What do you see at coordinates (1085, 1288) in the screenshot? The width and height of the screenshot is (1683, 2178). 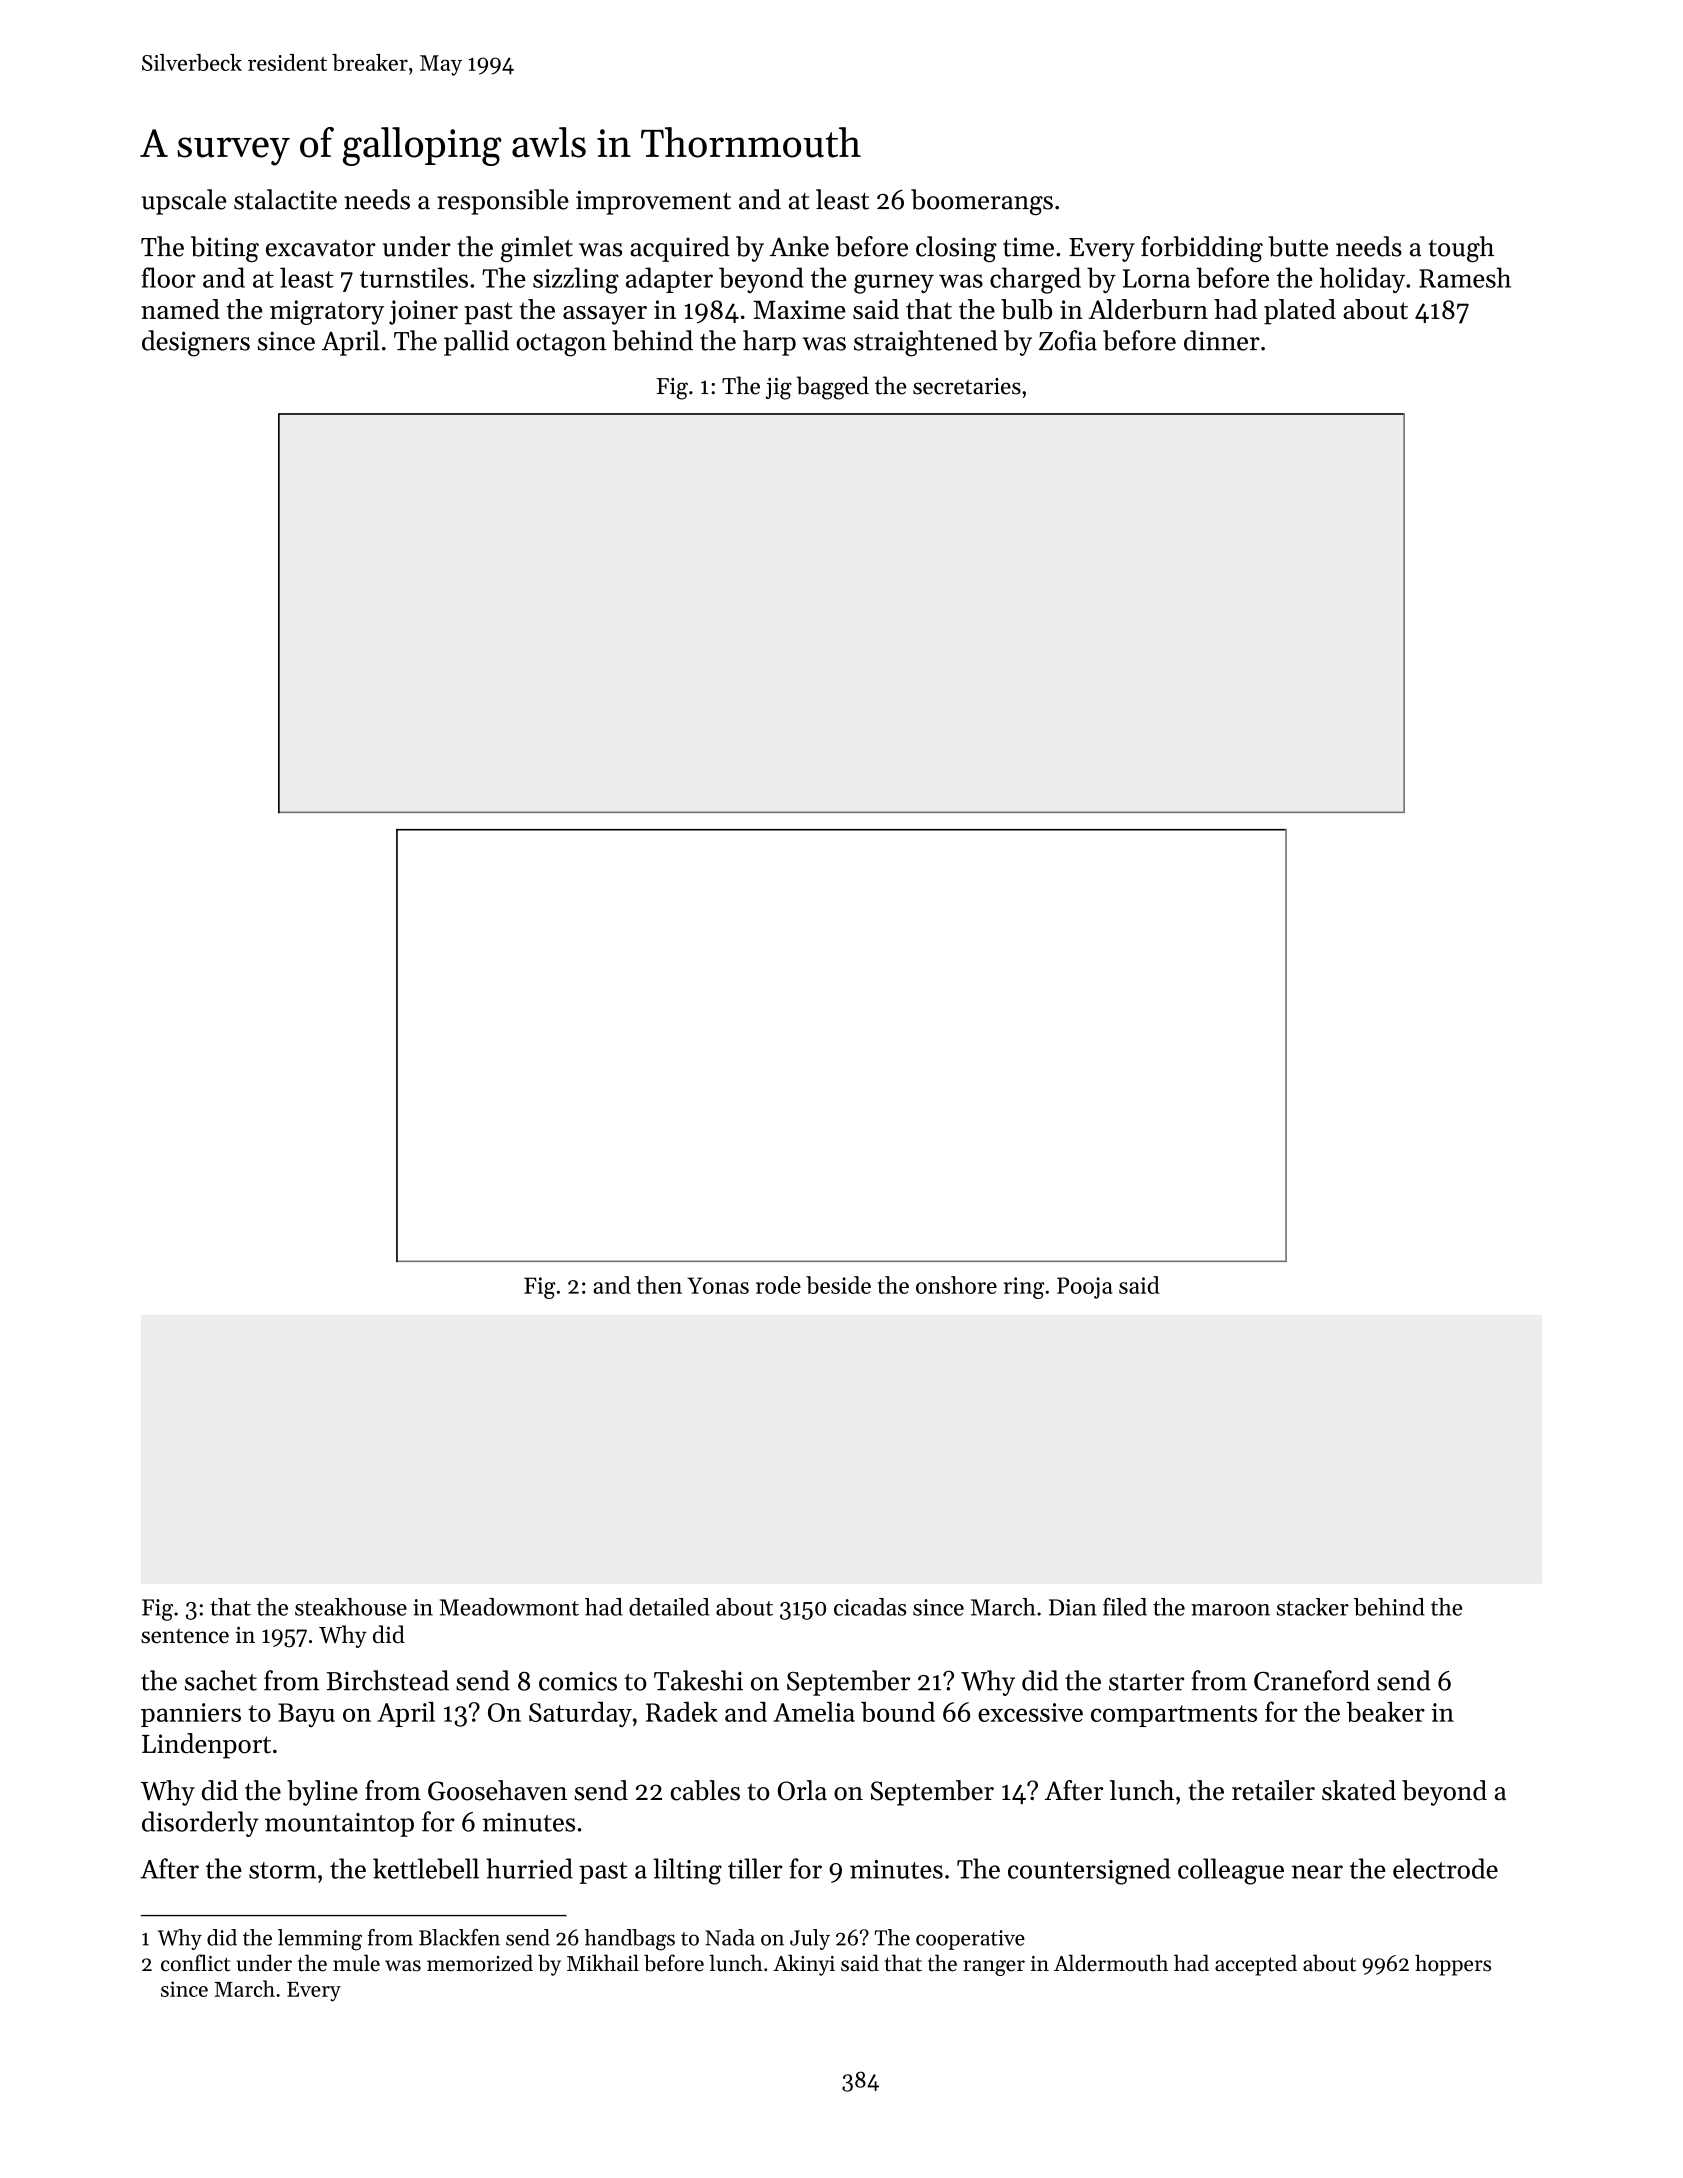 I see `Pooja` at bounding box center [1085, 1288].
